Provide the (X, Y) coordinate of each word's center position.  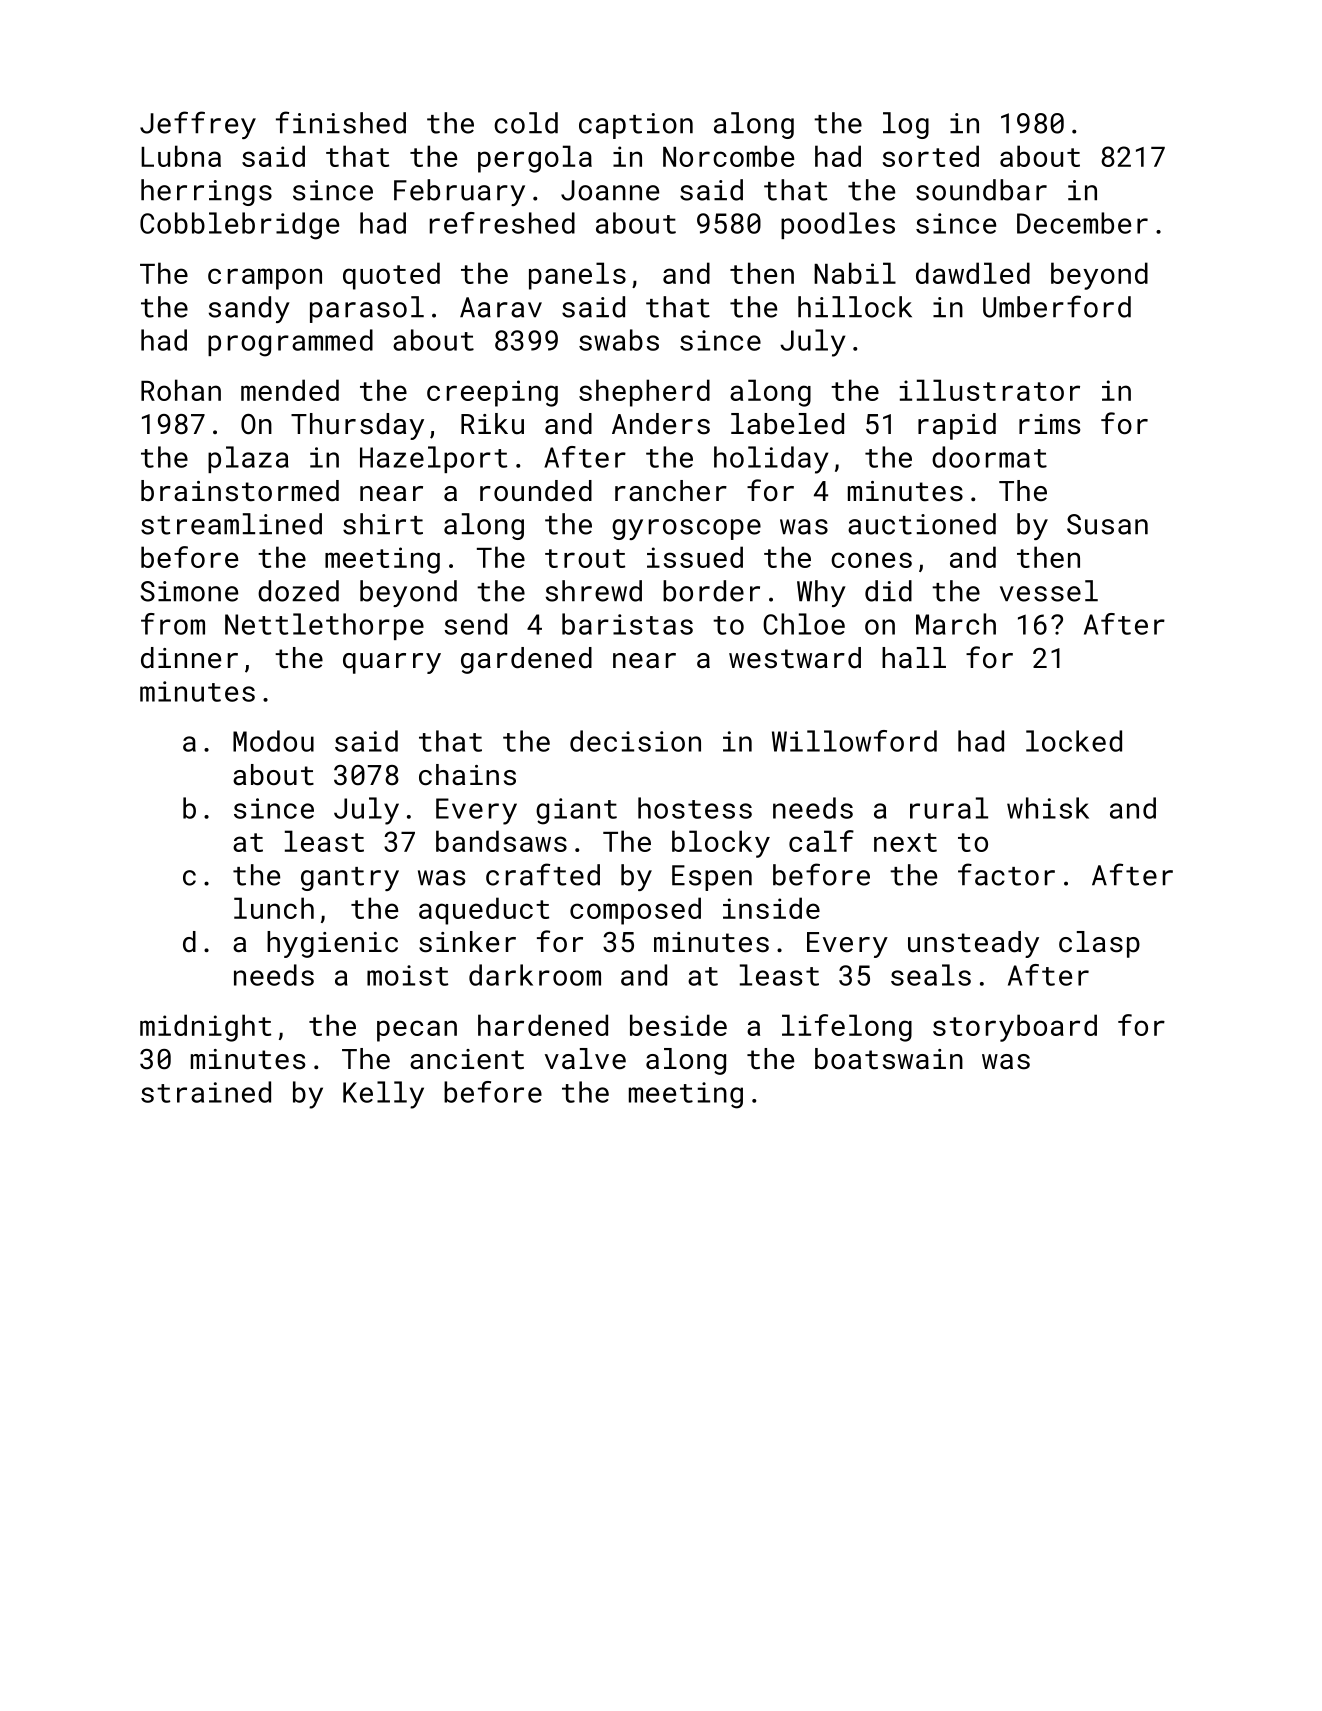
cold (526, 123)
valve (585, 1059)
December (1082, 223)
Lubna (181, 156)
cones (871, 560)
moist (407, 975)
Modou (273, 741)
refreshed (502, 223)
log (906, 125)
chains (467, 775)
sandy (249, 309)
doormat (989, 457)
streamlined (231, 524)
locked (1074, 741)
